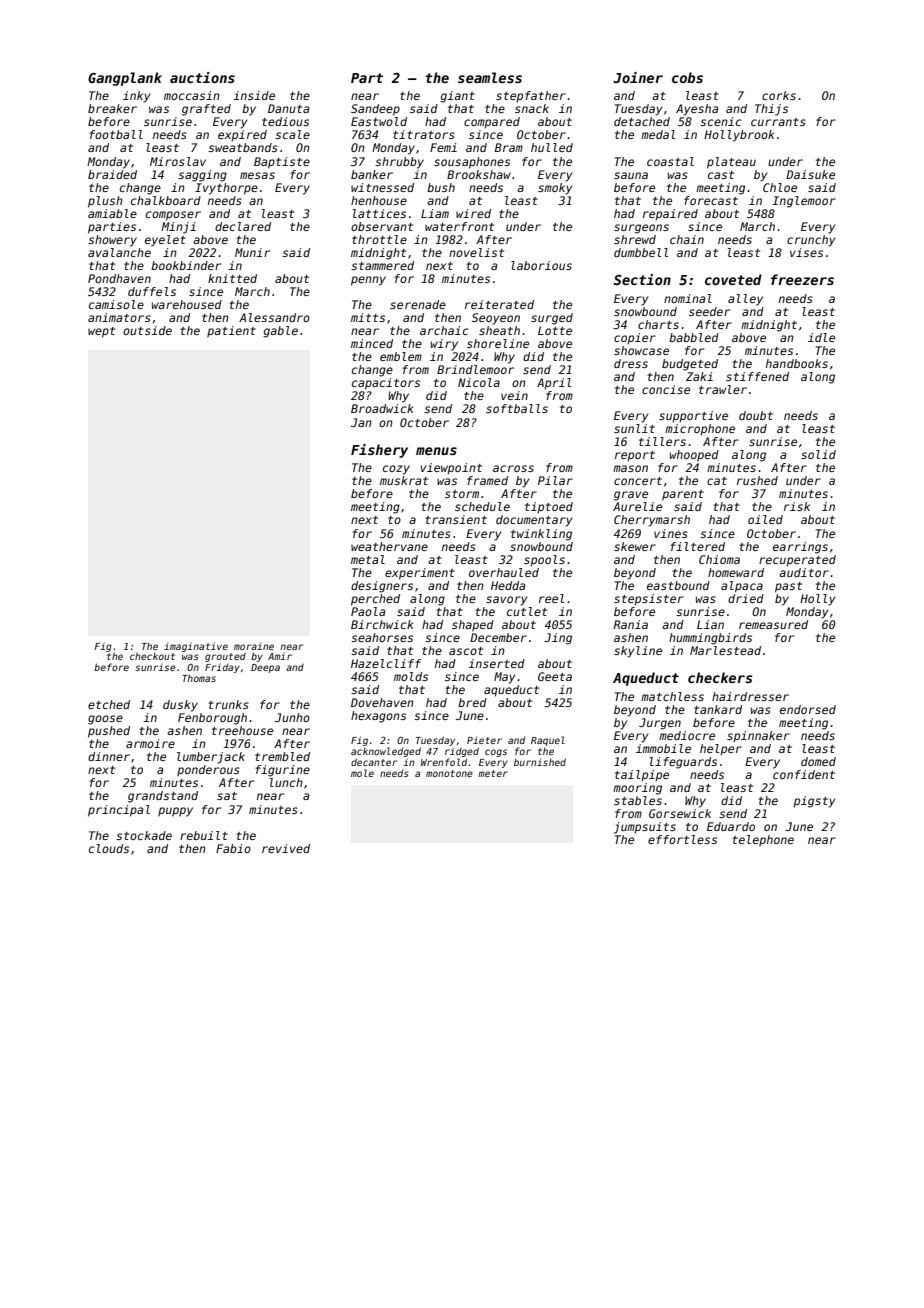  Describe the element at coordinates (375, 110) in the screenshot. I see `Sandeep` at that location.
